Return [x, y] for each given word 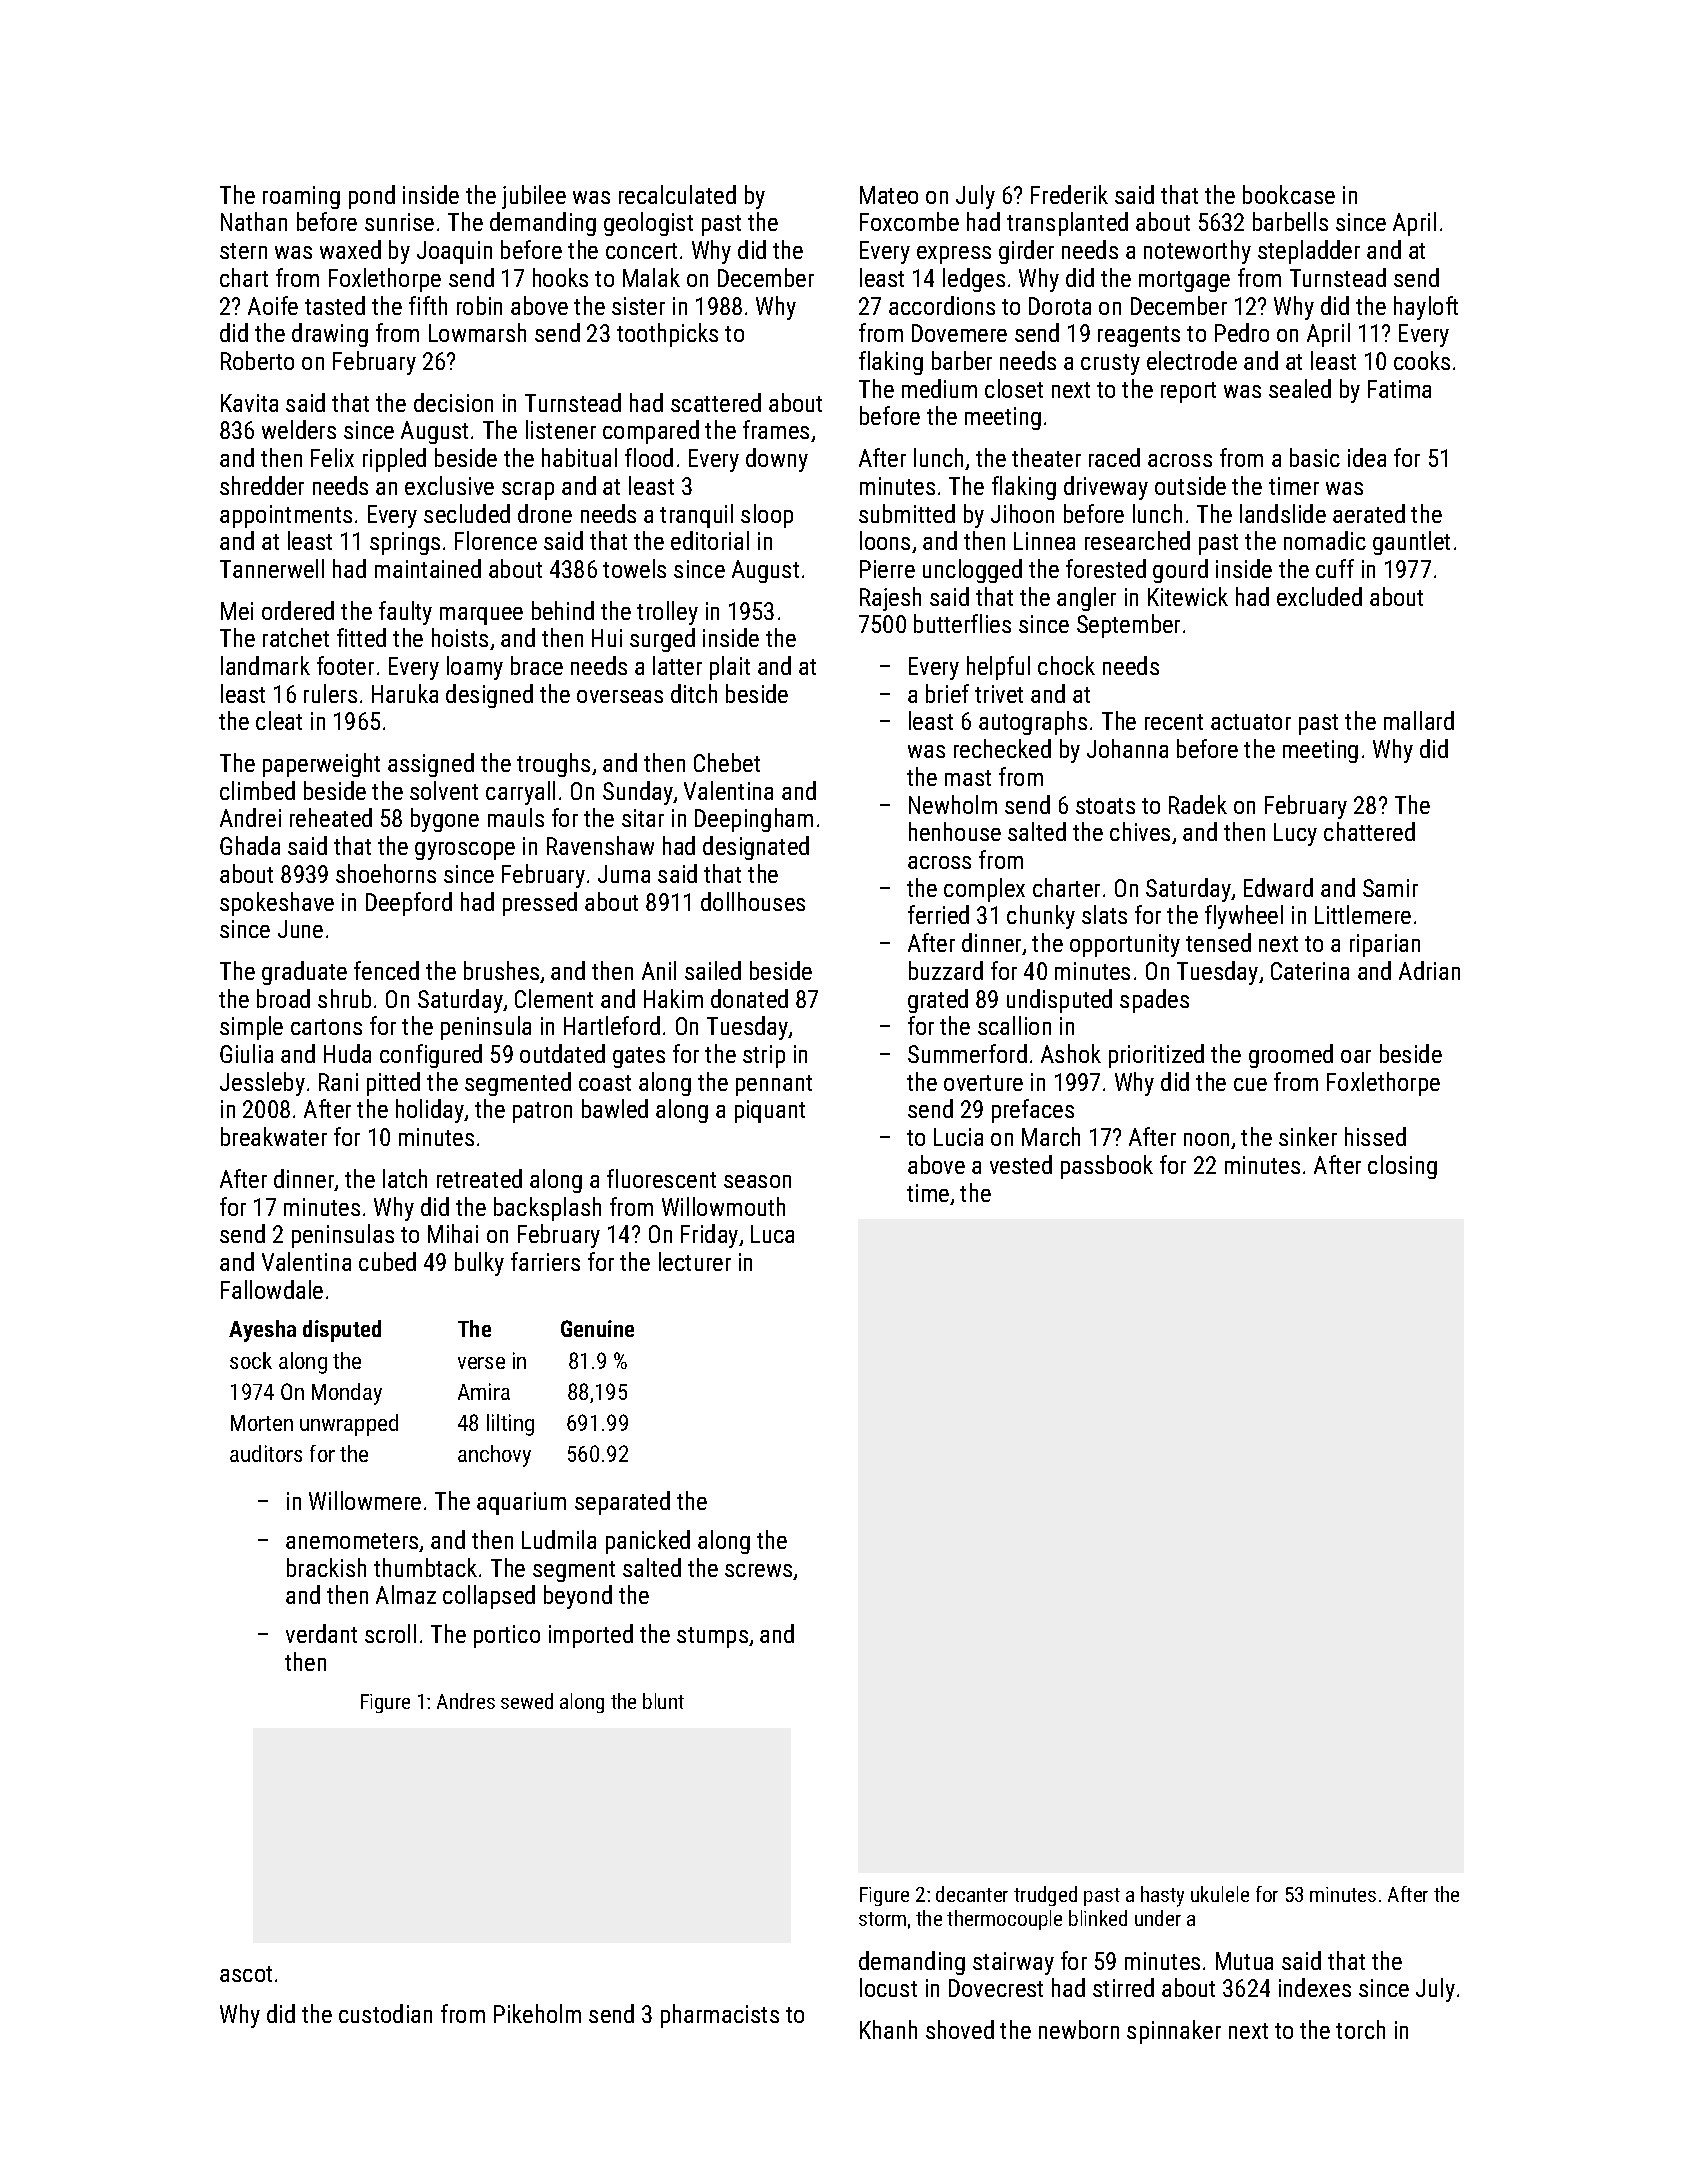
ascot [246, 1974]
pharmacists [720, 2016]
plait [730, 668]
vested [1021, 1164]
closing [1402, 1167]
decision [453, 402]
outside [1190, 485]
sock [251, 1360]
